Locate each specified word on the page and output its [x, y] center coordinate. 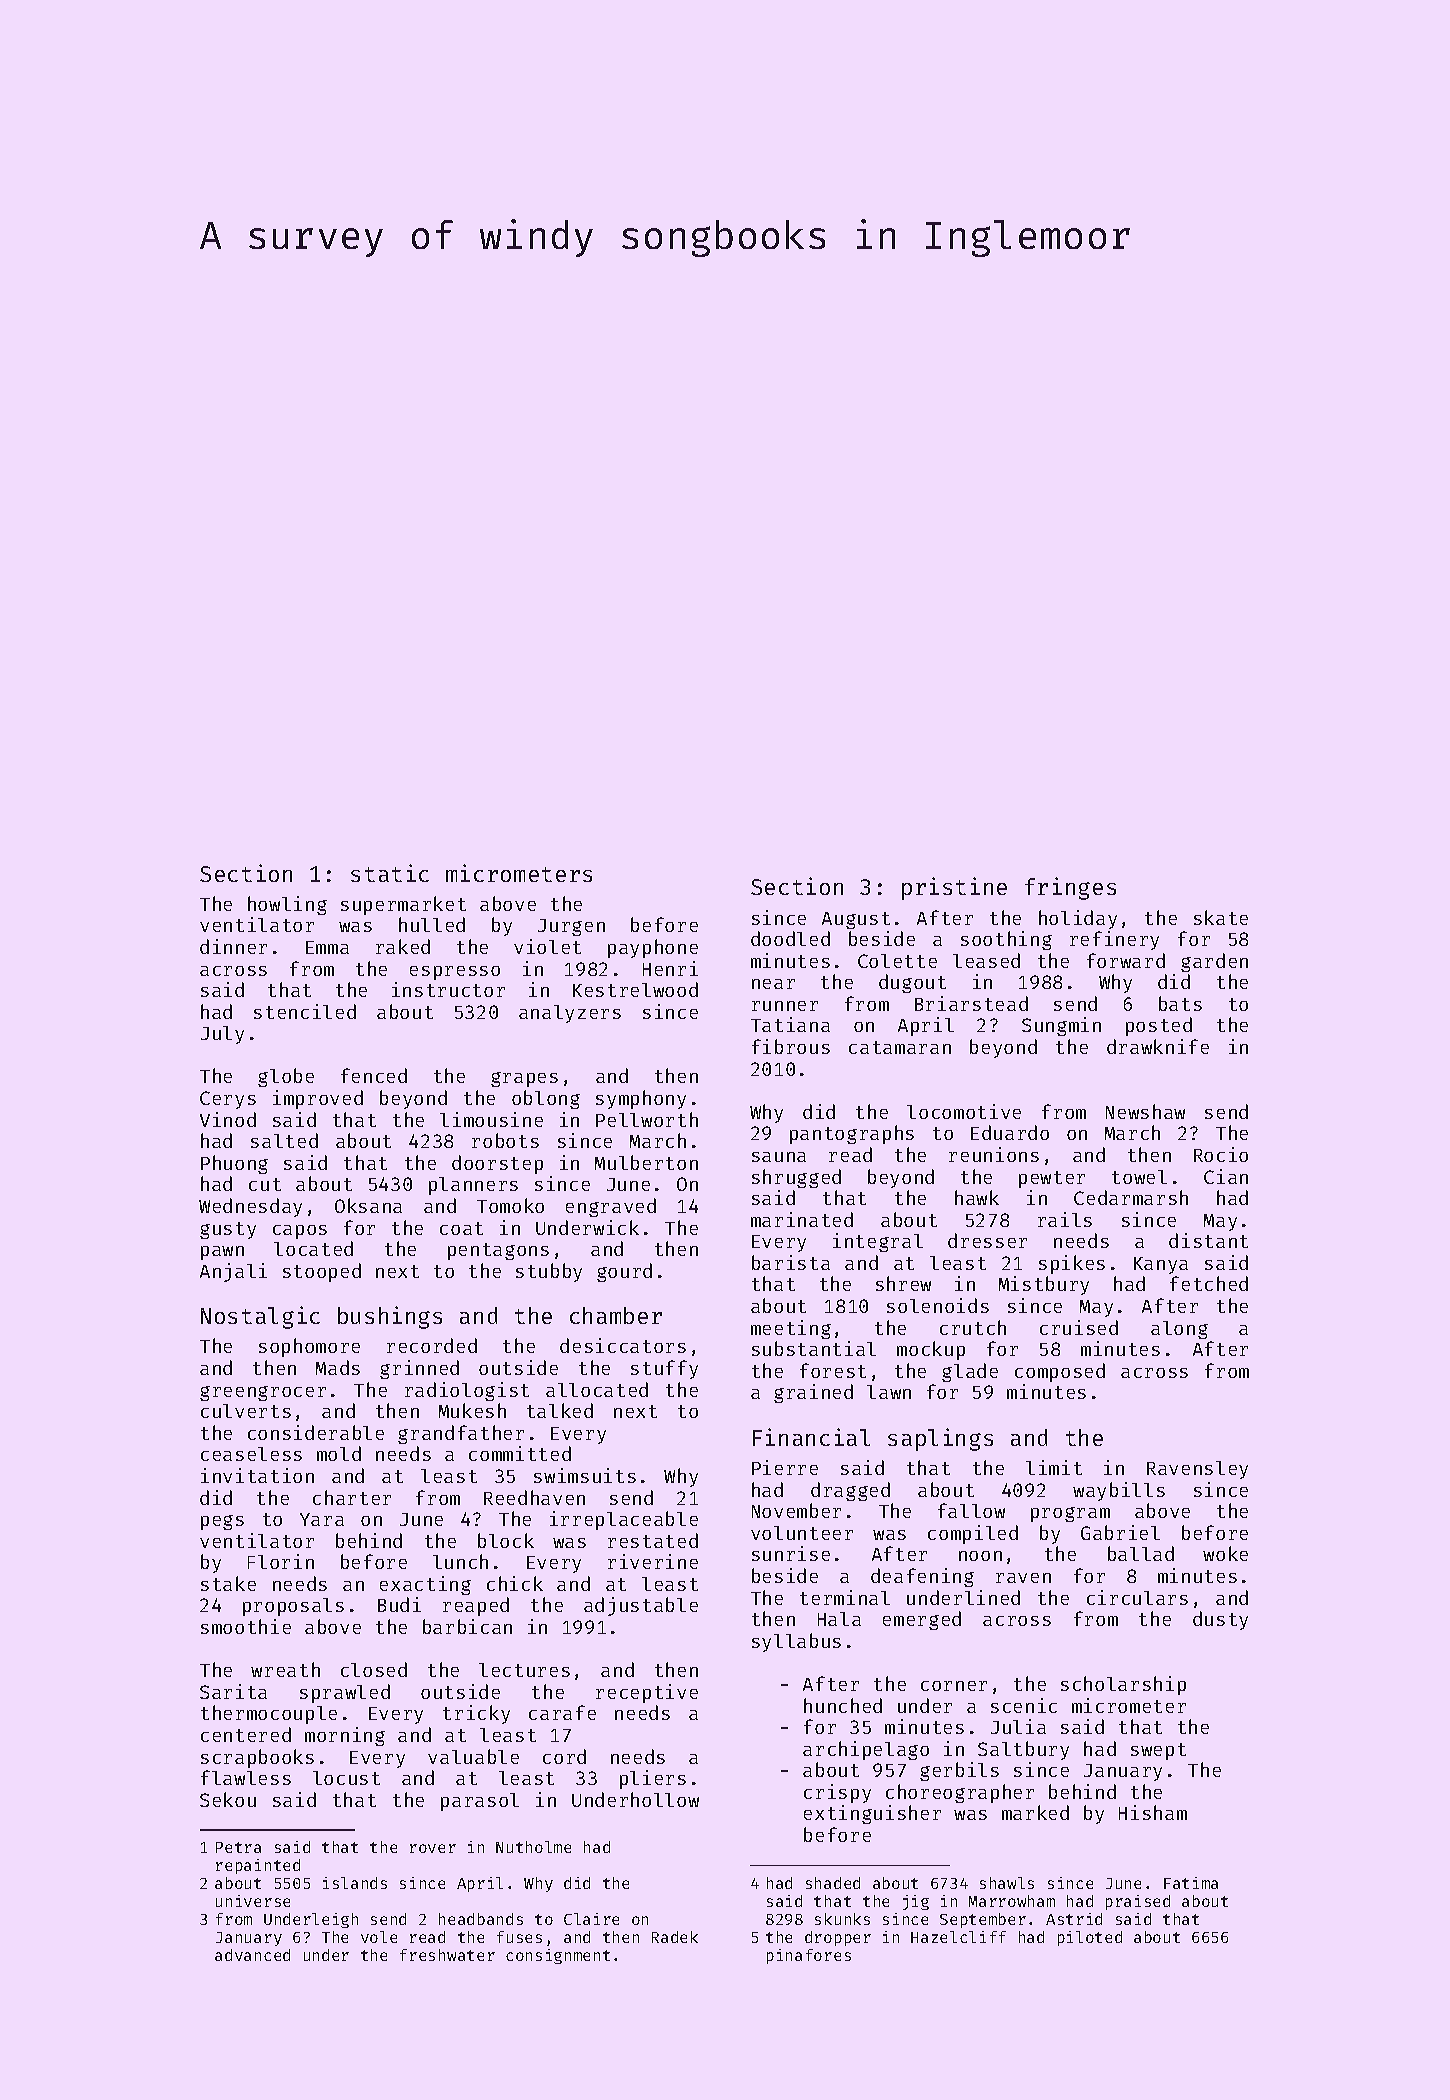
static [390, 873]
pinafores [809, 1956]
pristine [954, 888]
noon [980, 1556]
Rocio [1221, 1154]
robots [505, 1140]
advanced [252, 1955]
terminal [845, 1597]
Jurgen [571, 927]
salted [284, 1140]
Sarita [233, 1691]
